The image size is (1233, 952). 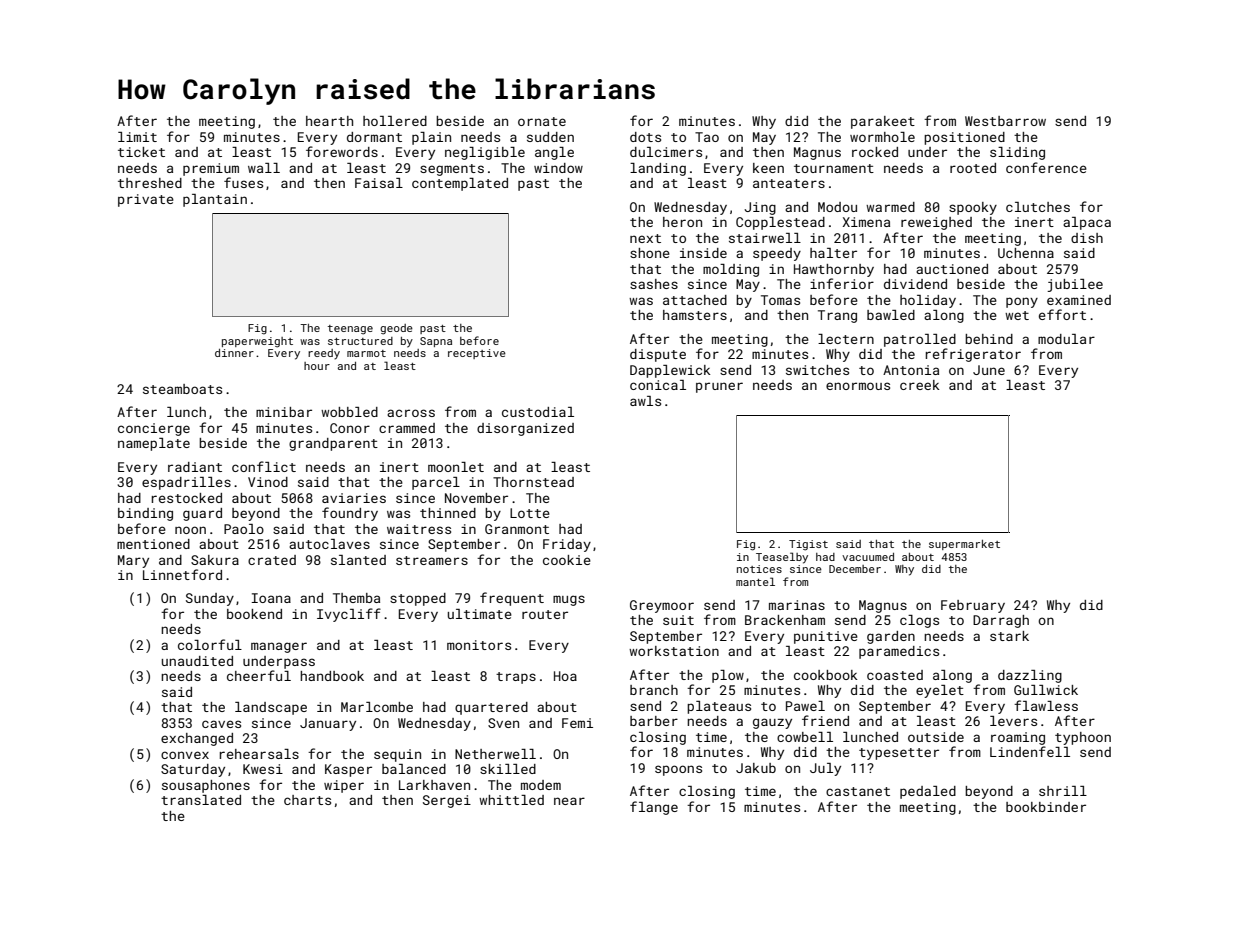 I want to click on alpaca, so click(x=1087, y=223).
